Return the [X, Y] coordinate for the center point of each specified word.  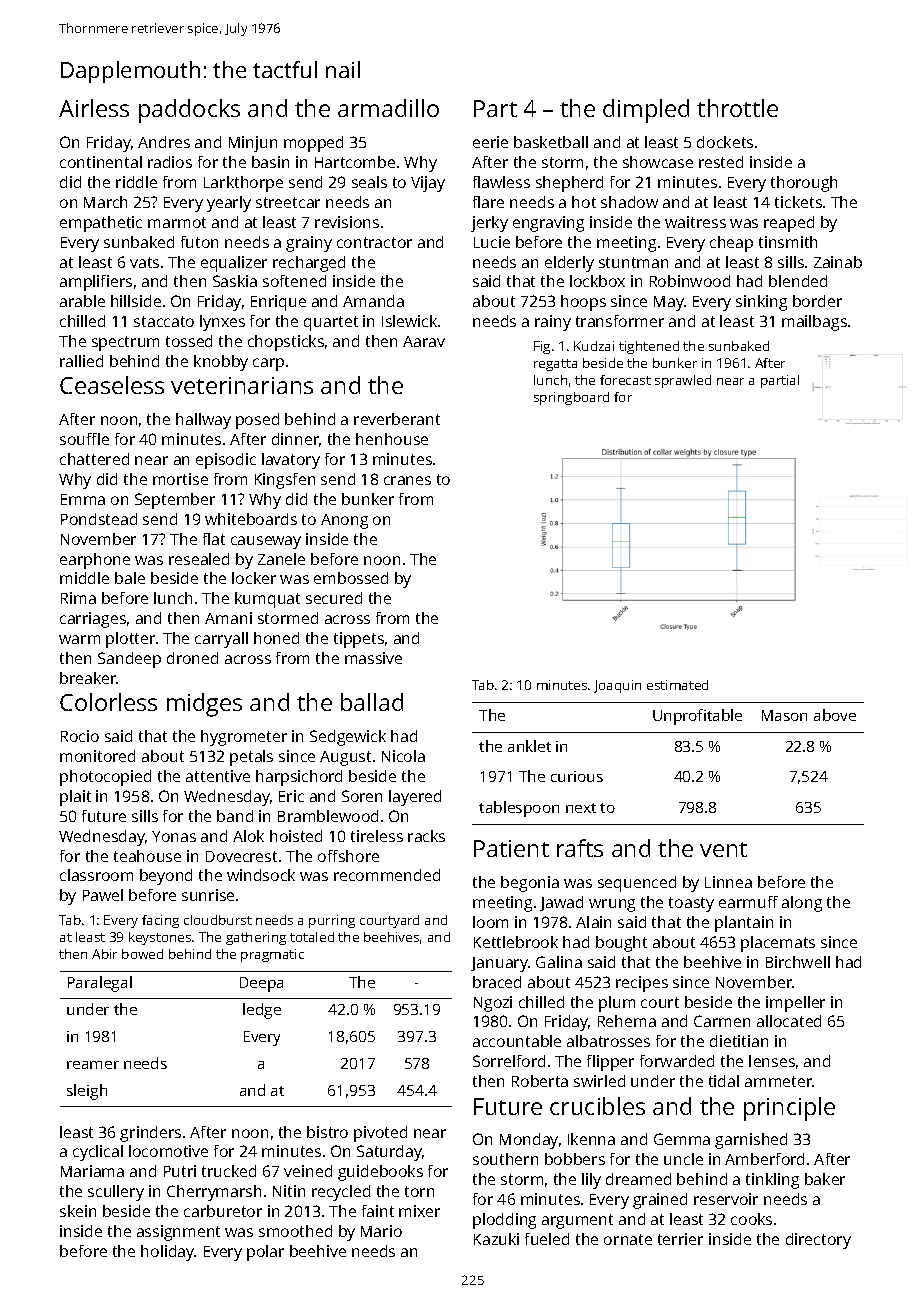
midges [204, 705]
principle [789, 1109]
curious [577, 776]
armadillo [388, 108]
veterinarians [242, 385]
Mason [784, 715]
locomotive [168, 1151]
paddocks [189, 111]
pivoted [380, 1134]
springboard [571, 398]
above [835, 715]
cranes [407, 480]
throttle [737, 108]
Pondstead [99, 519]
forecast [625, 380]
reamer [93, 1065]
